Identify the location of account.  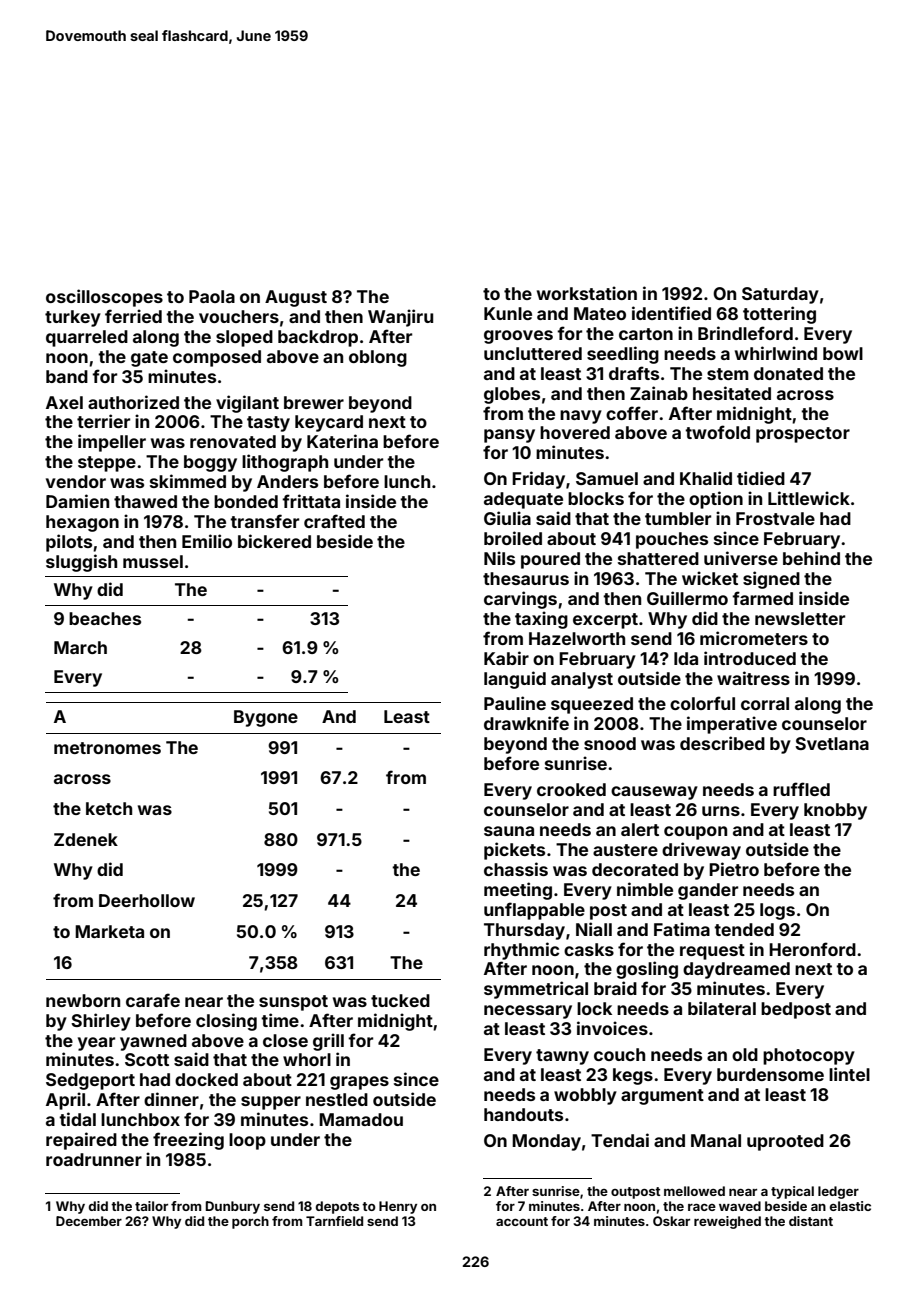
(522, 1221).
